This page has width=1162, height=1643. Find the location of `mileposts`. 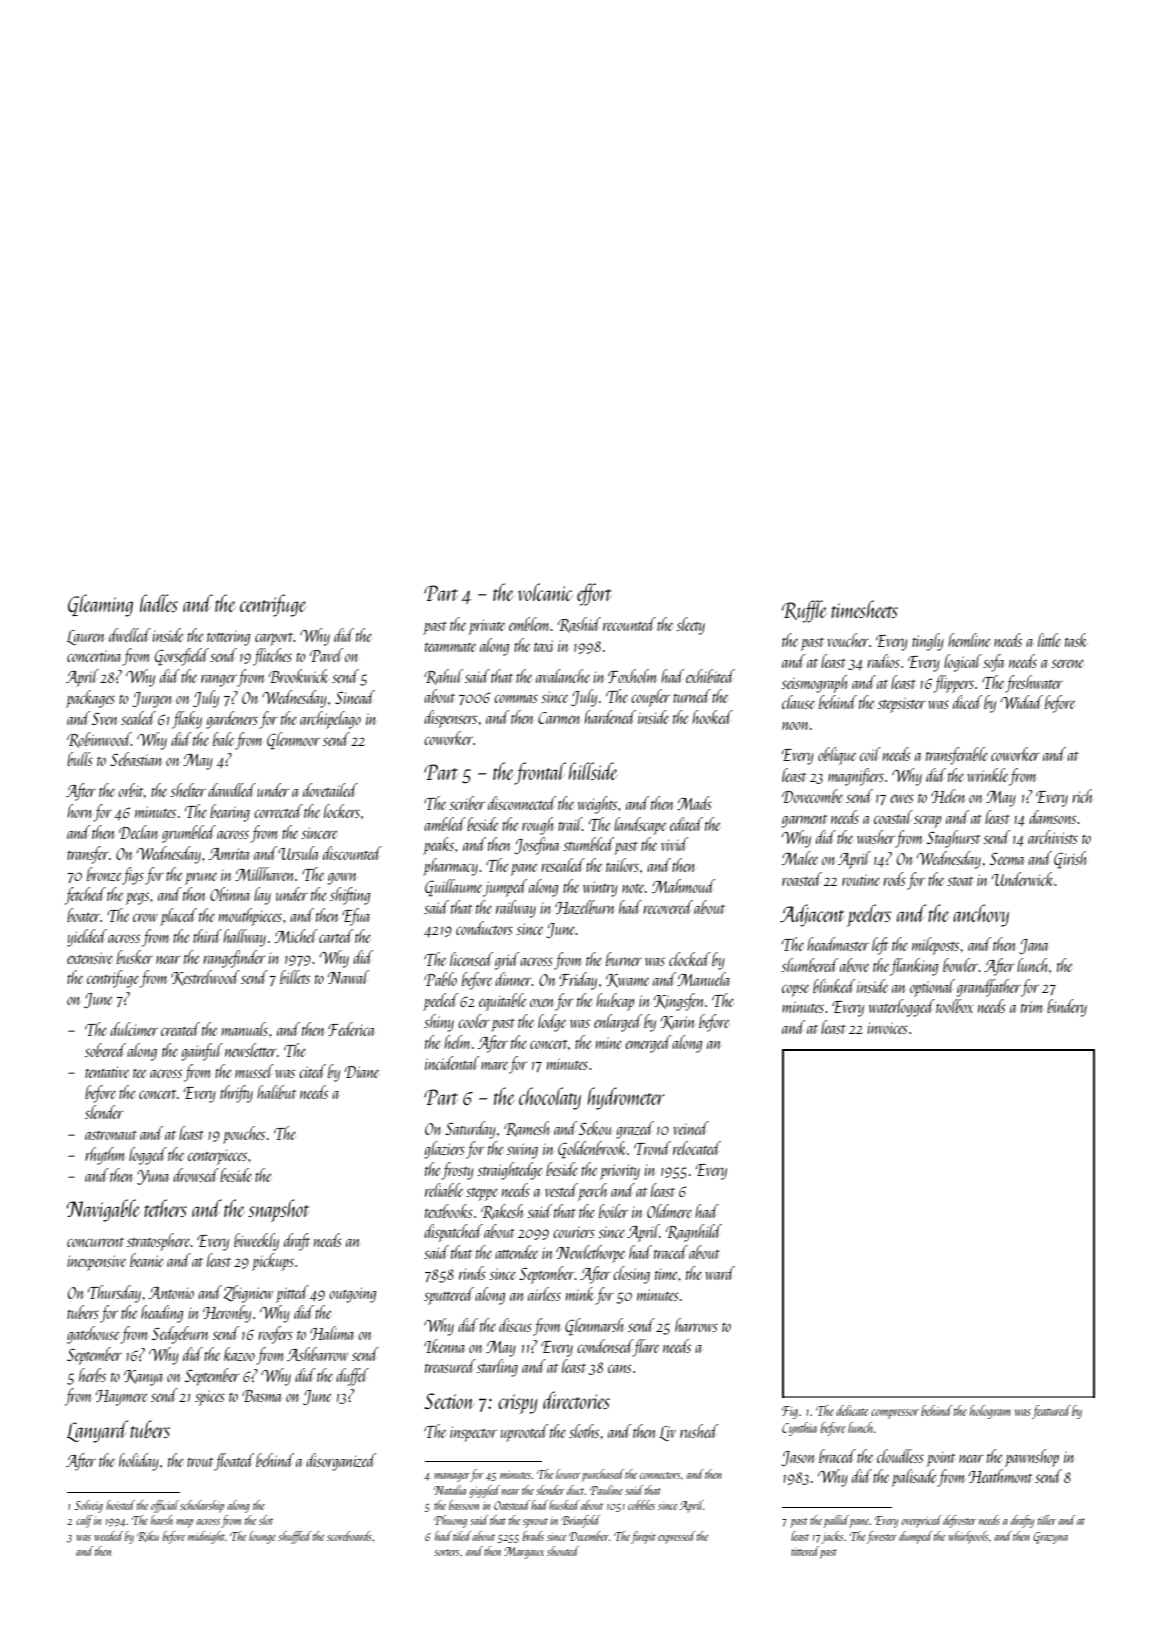

mileposts is located at coordinates (935, 946).
